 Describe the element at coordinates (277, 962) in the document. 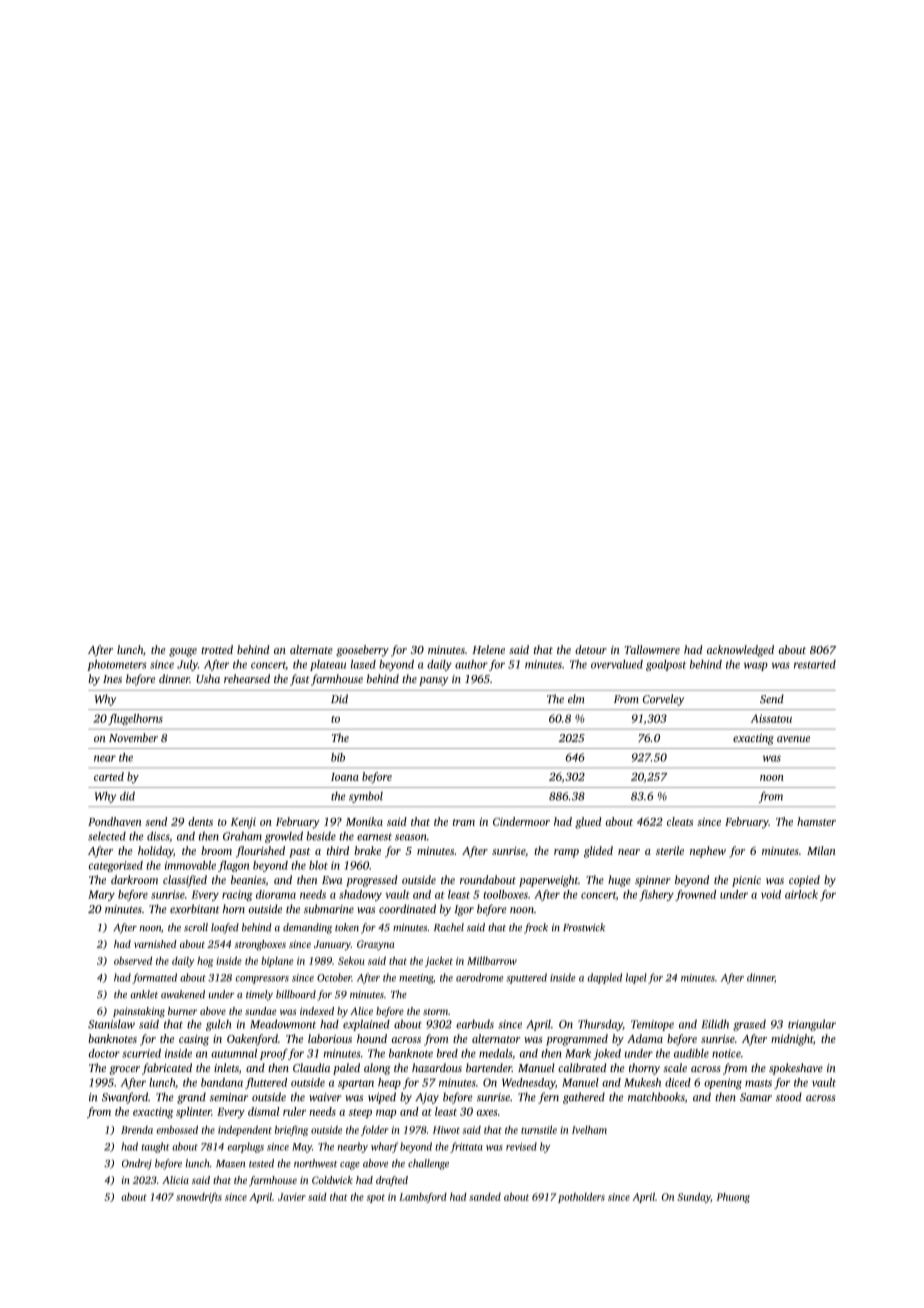

I see `biplane` at that location.
